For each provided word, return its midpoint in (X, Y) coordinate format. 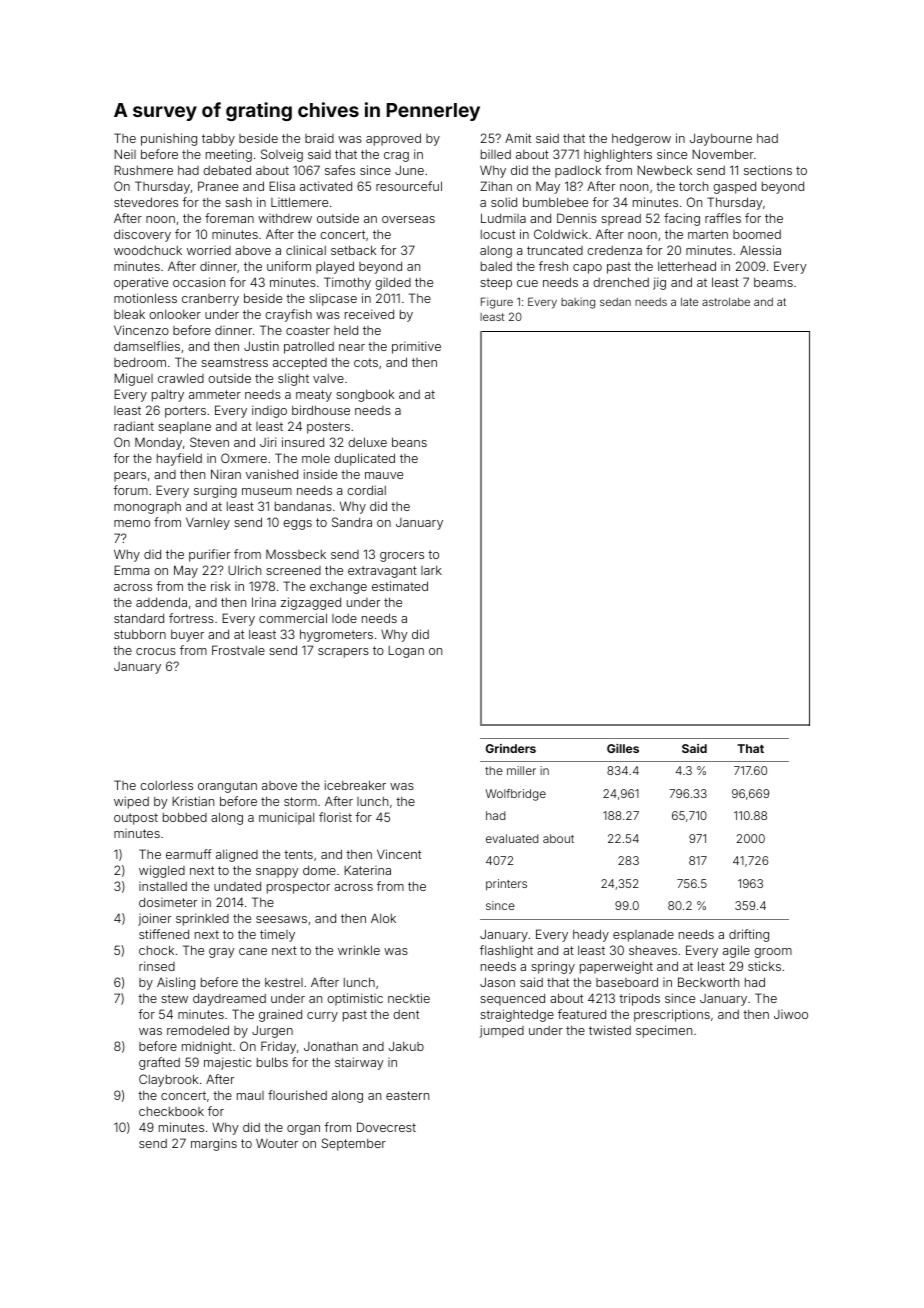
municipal (286, 818)
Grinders (511, 748)
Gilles (623, 748)
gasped (734, 188)
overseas (408, 219)
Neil (125, 154)
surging (215, 491)
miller (521, 770)
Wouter (277, 1143)
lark (431, 570)
